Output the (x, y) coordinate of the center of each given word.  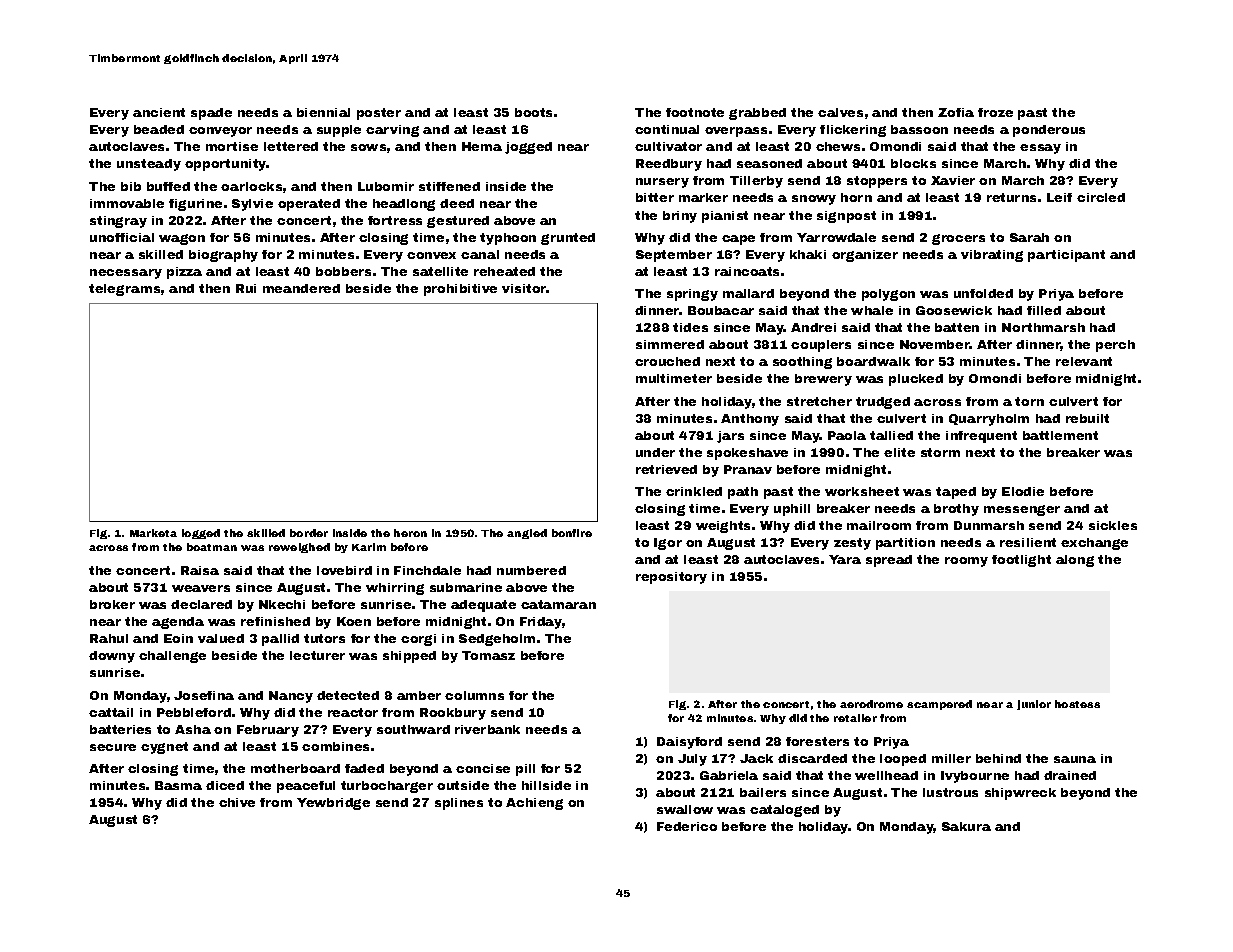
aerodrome (871, 704)
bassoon (919, 129)
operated (309, 205)
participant (1066, 256)
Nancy (291, 697)
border (309, 533)
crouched (667, 361)
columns (474, 695)
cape (738, 240)
